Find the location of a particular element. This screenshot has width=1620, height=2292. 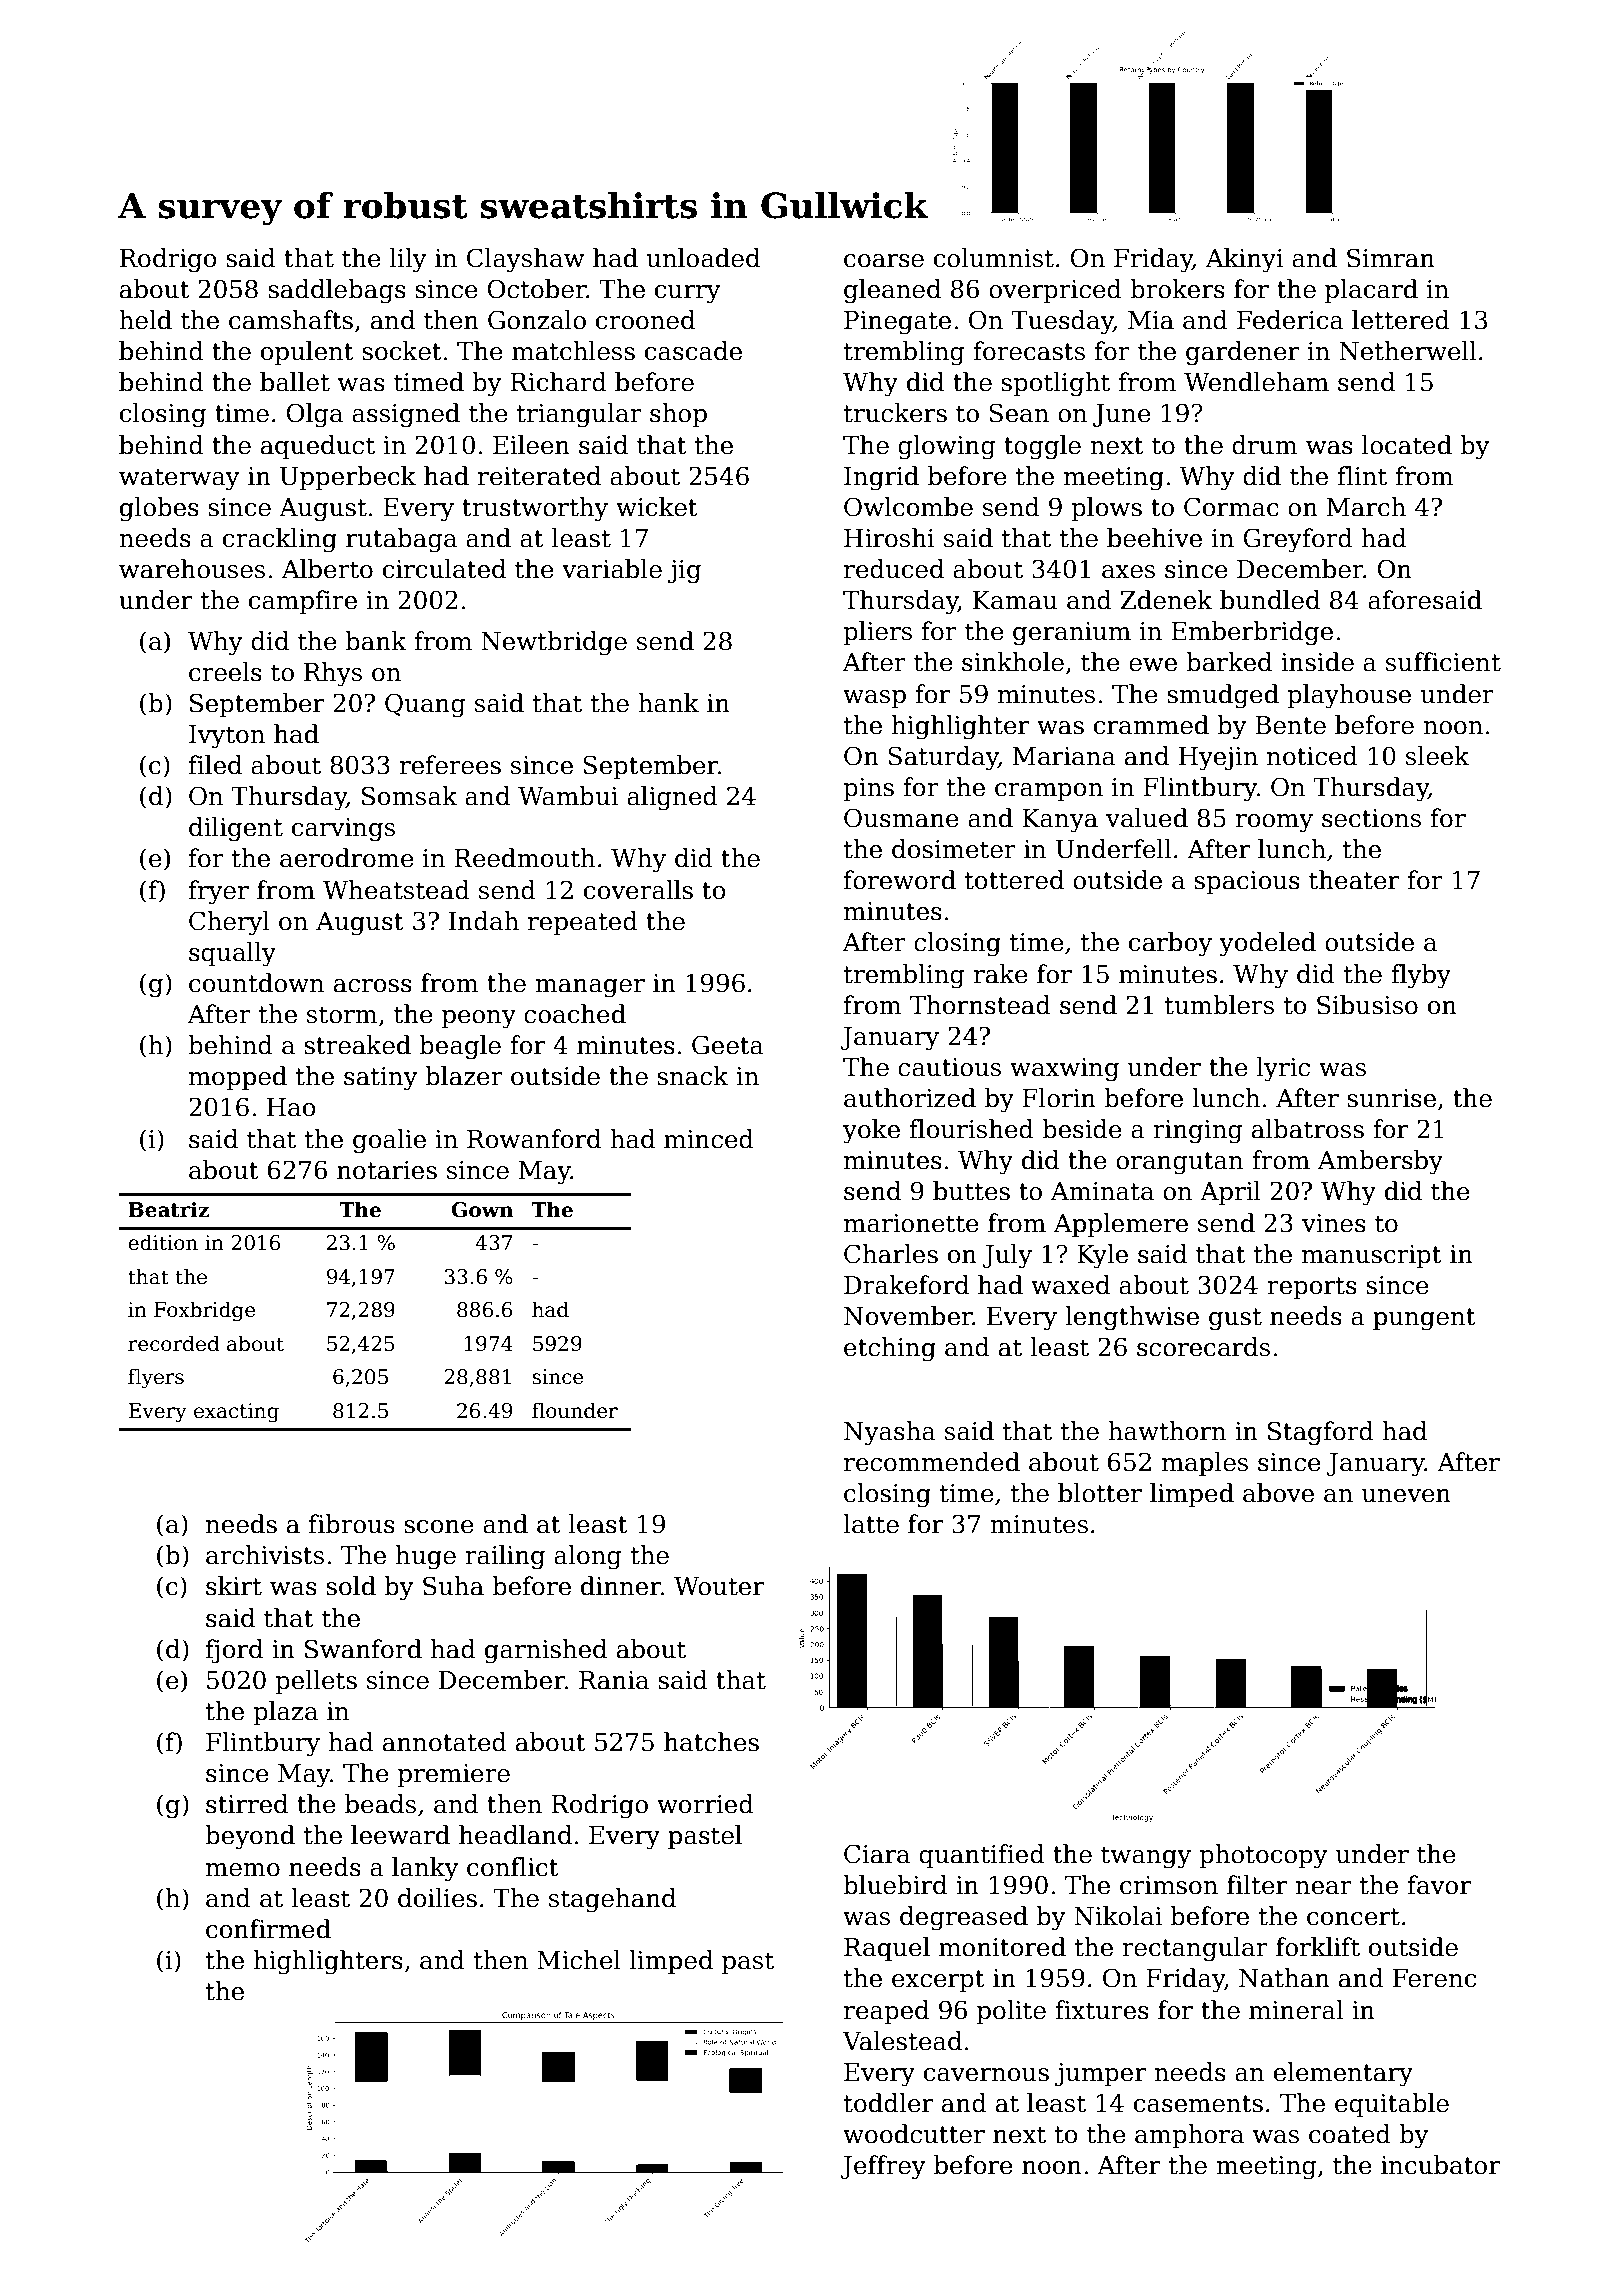

Ciara is located at coordinates (877, 1854).
